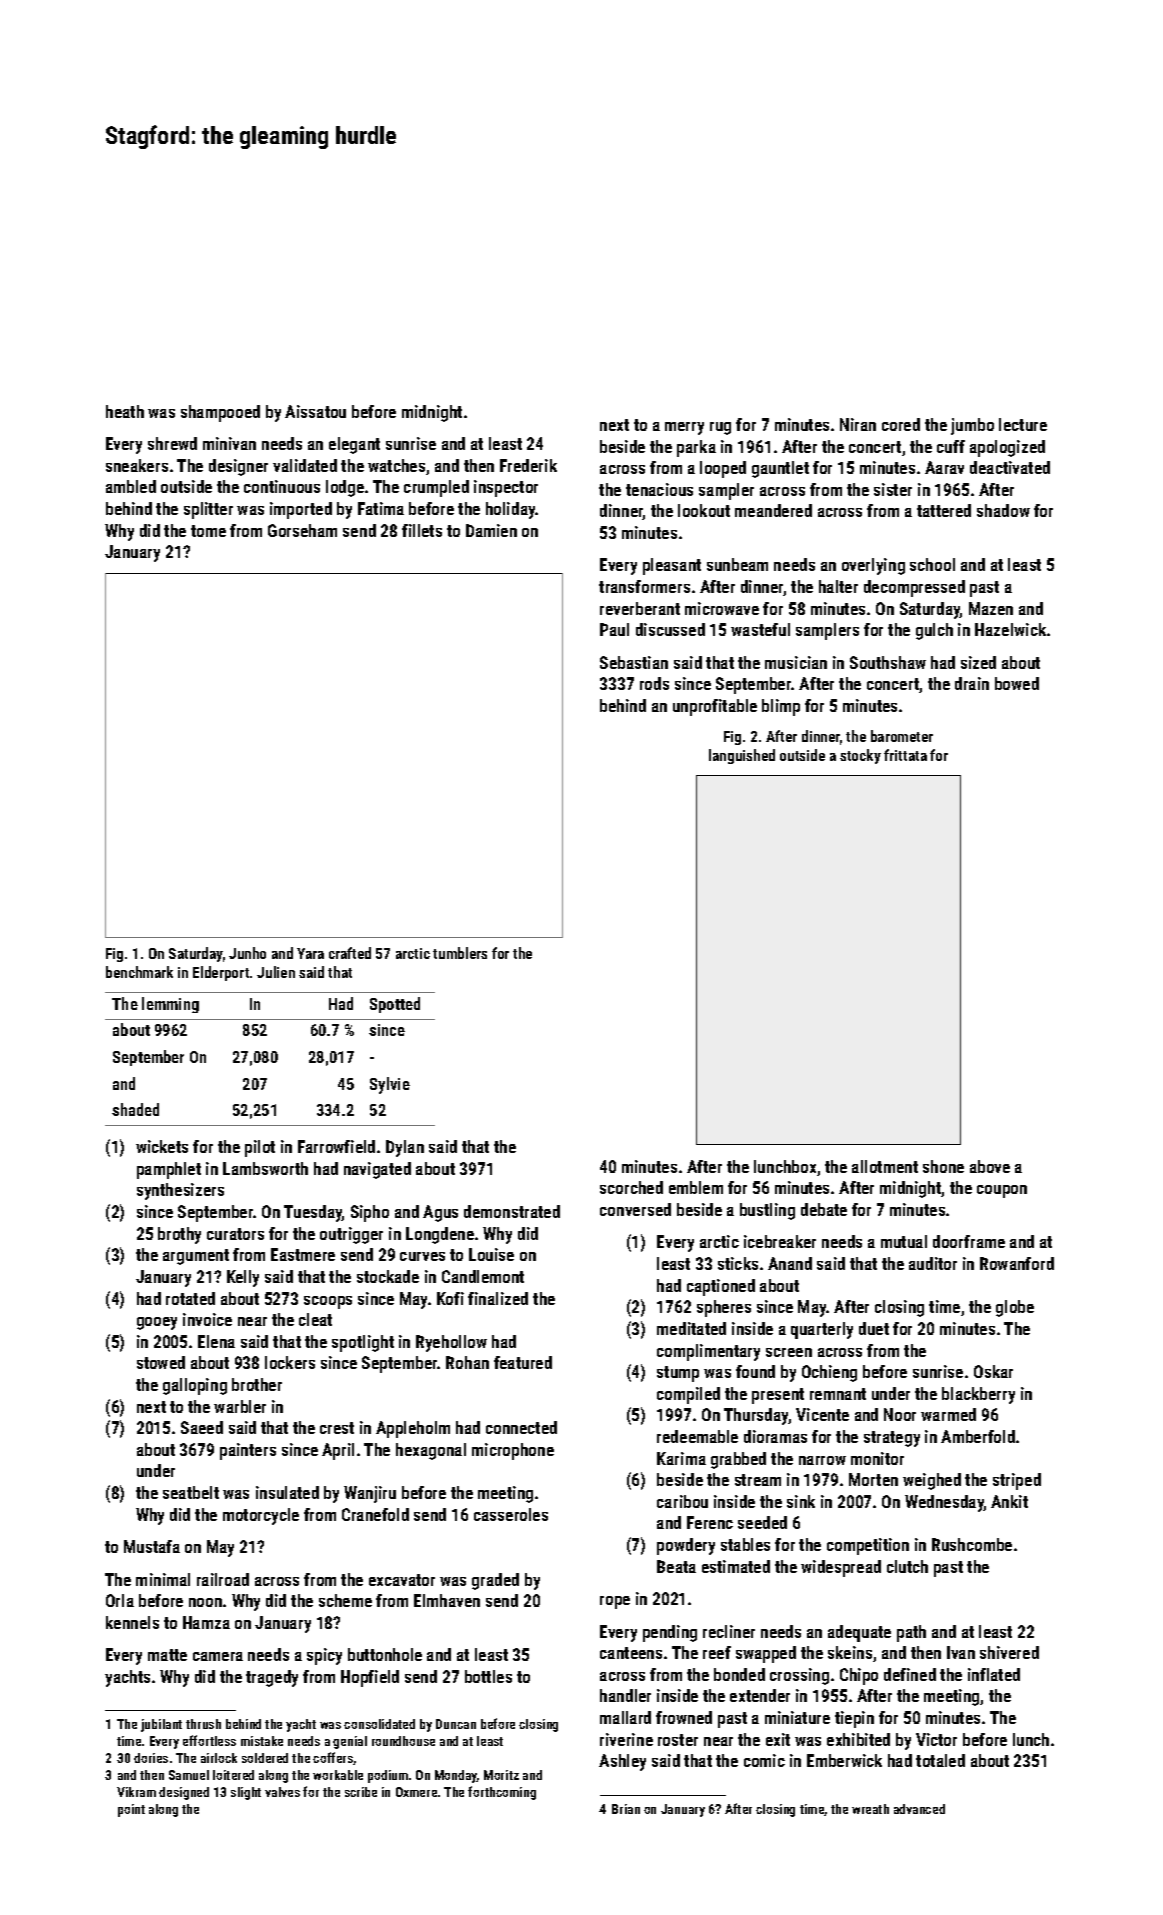  What do you see at coordinates (659, 489) in the screenshot?
I see `tenacious` at bounding box center [659, 489].
